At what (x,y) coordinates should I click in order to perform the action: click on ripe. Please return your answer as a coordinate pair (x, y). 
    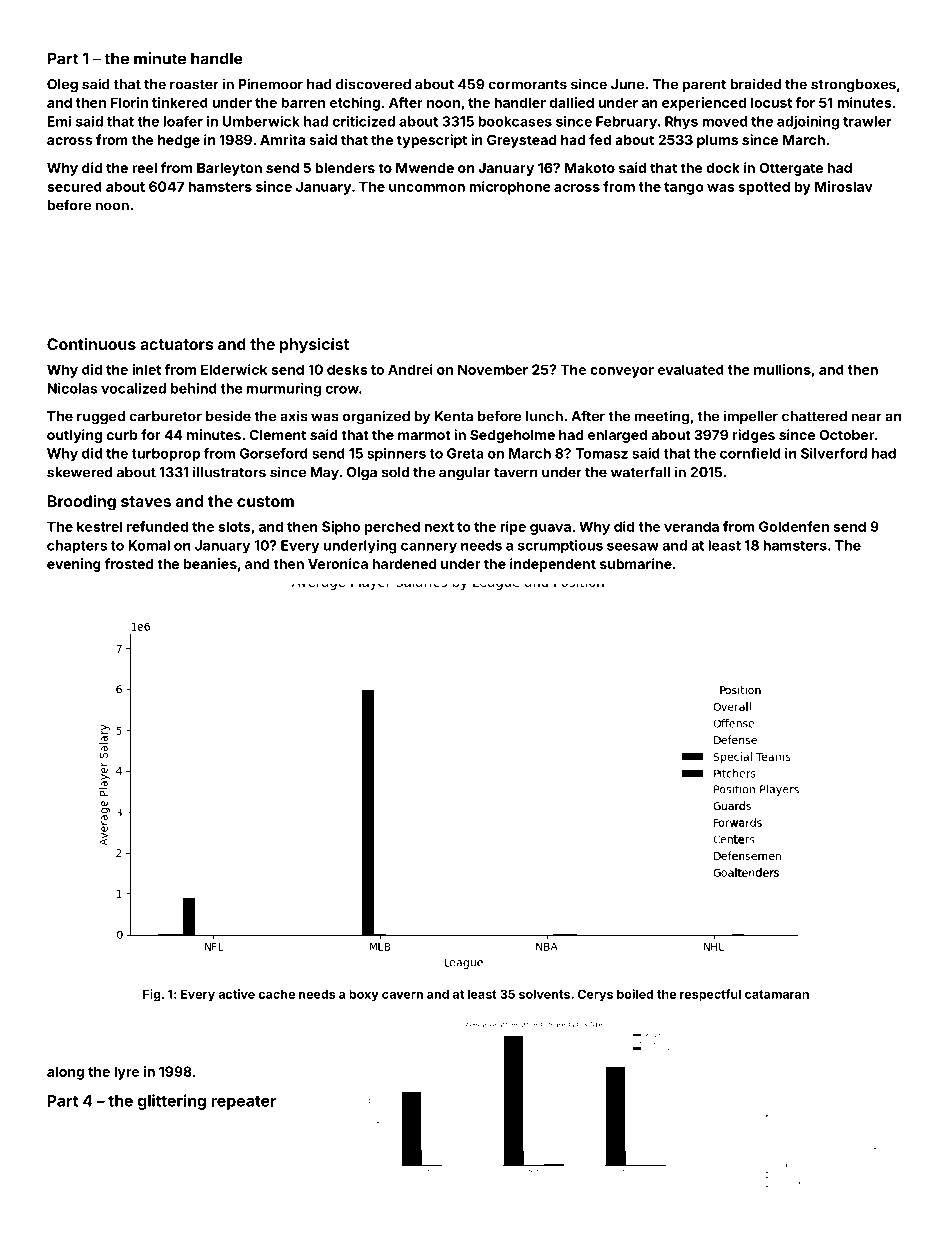
    Looking at the image, I should click on (513, 528).
